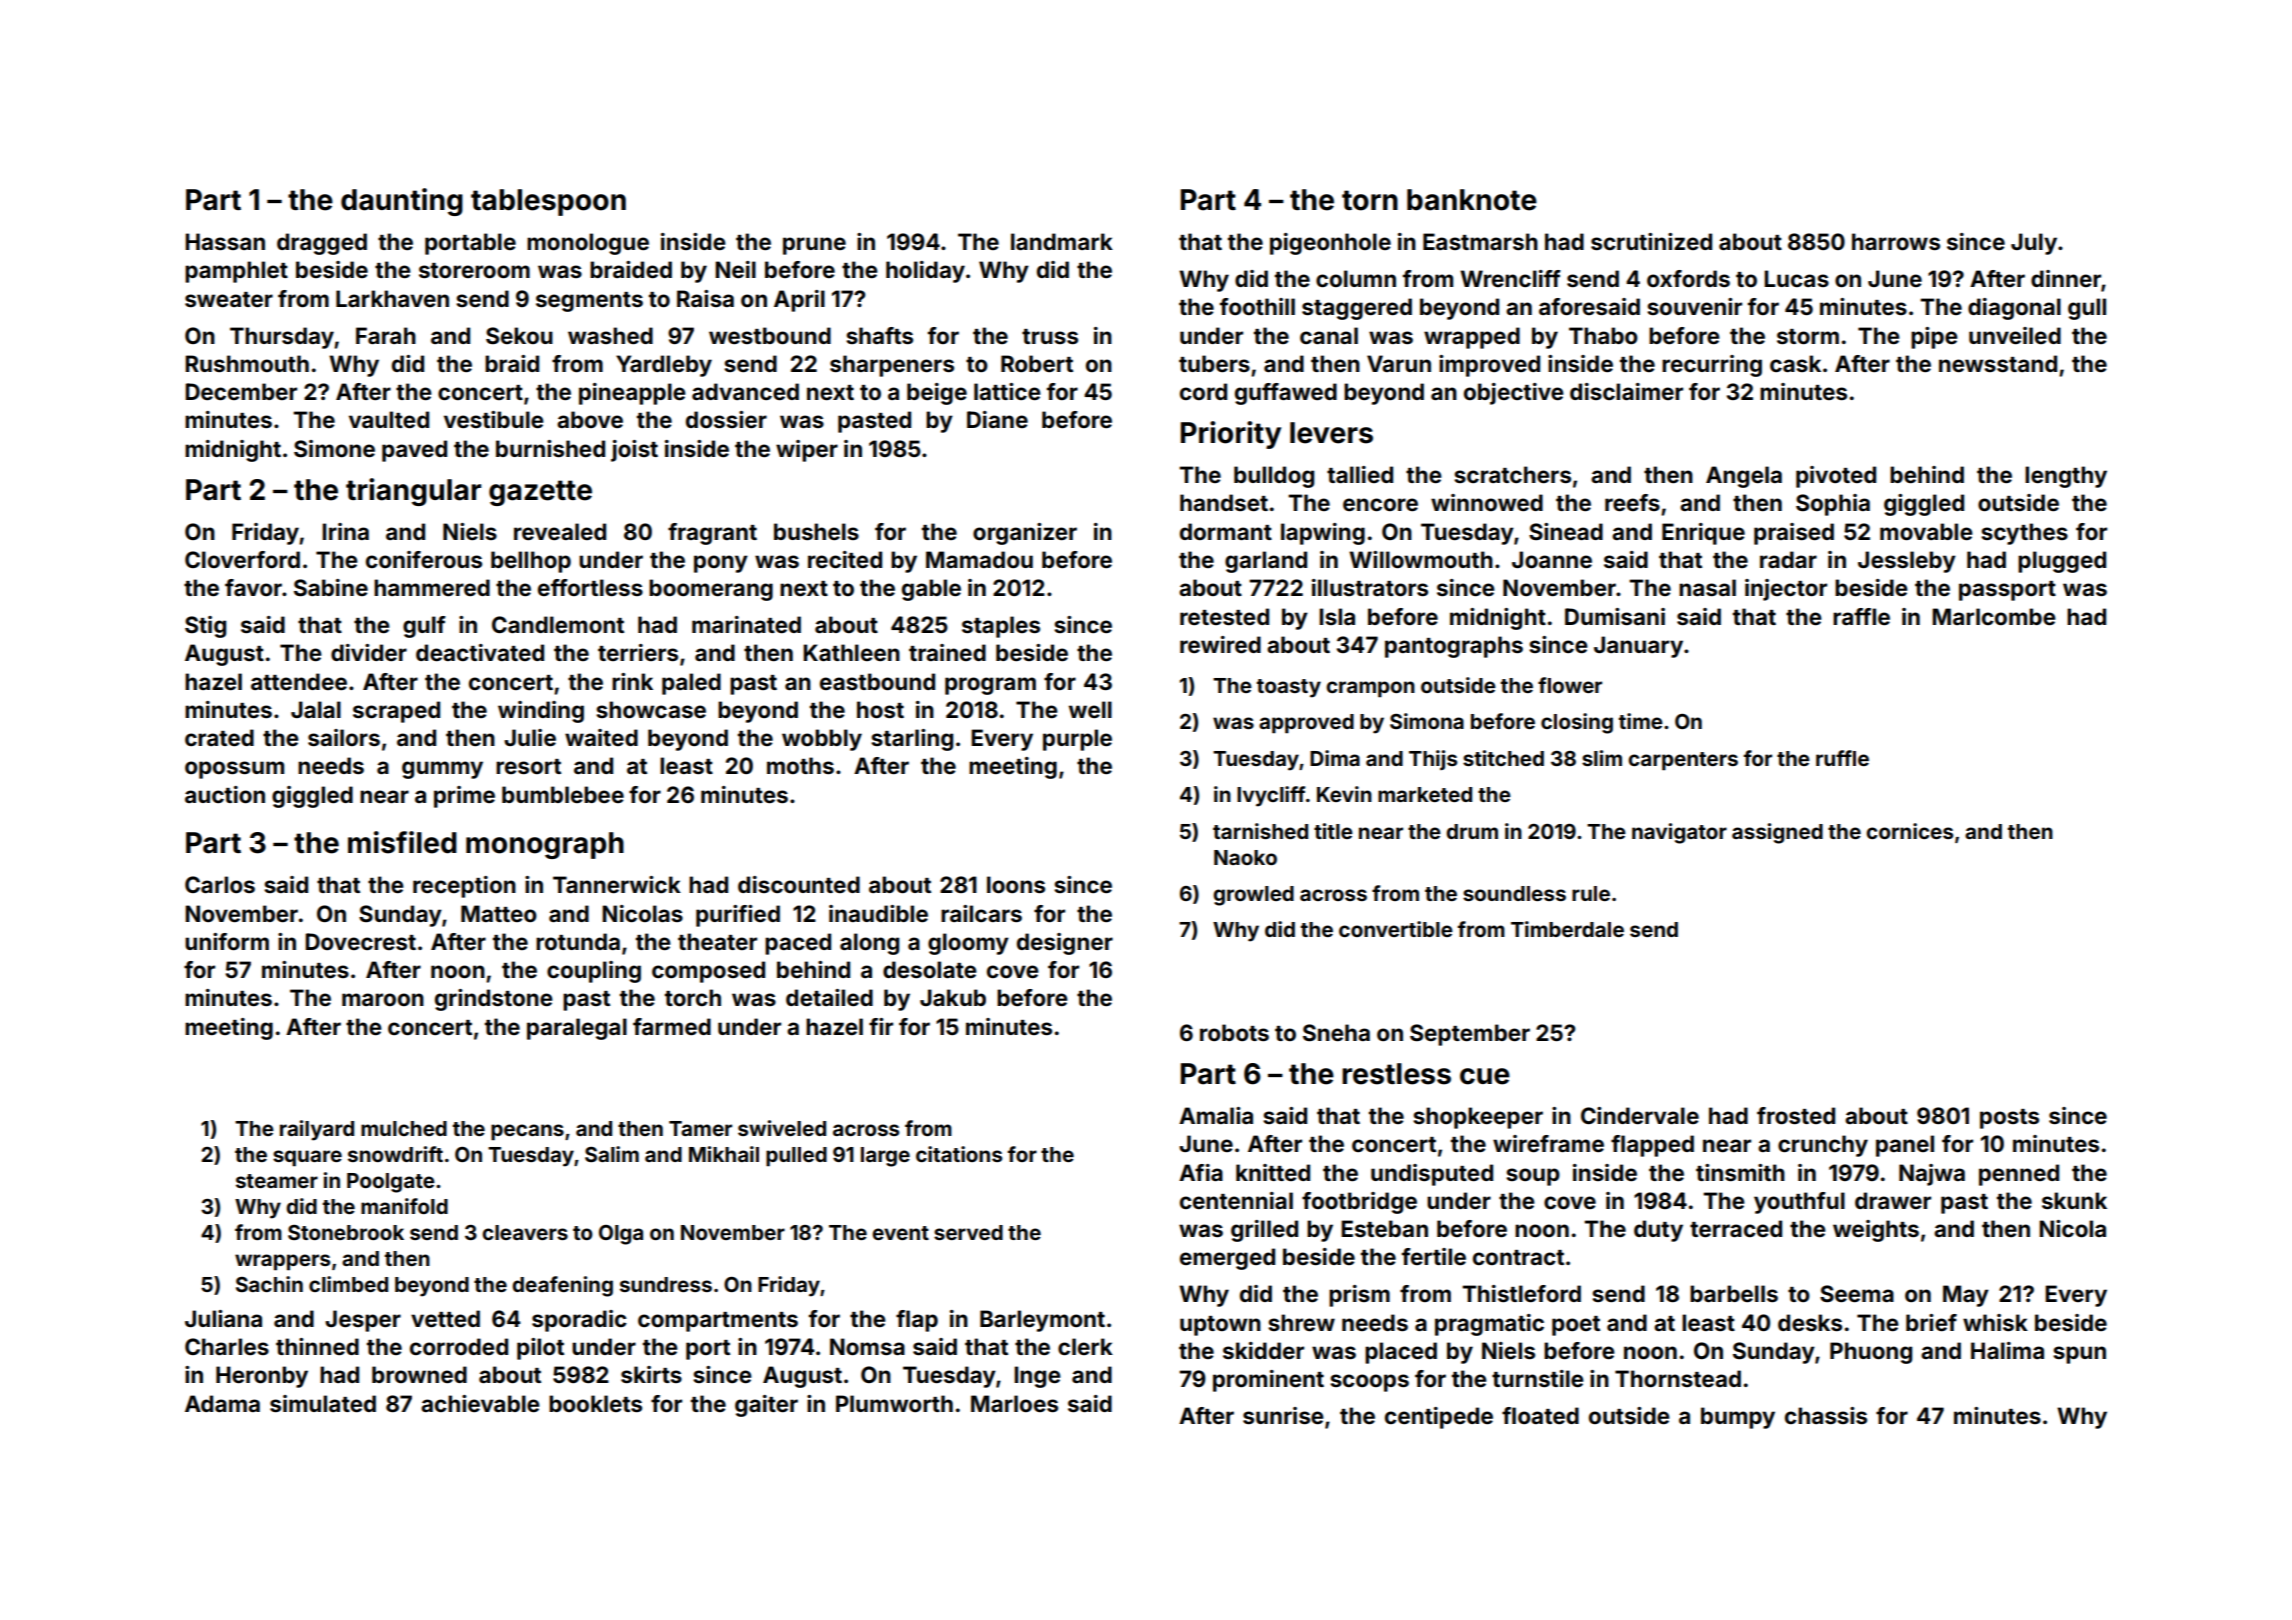 This screenshot has height=1620, width=2292. Describe the element at coordinates (1384, 1228) in the screenshot. I see `Esteban` at that location.
